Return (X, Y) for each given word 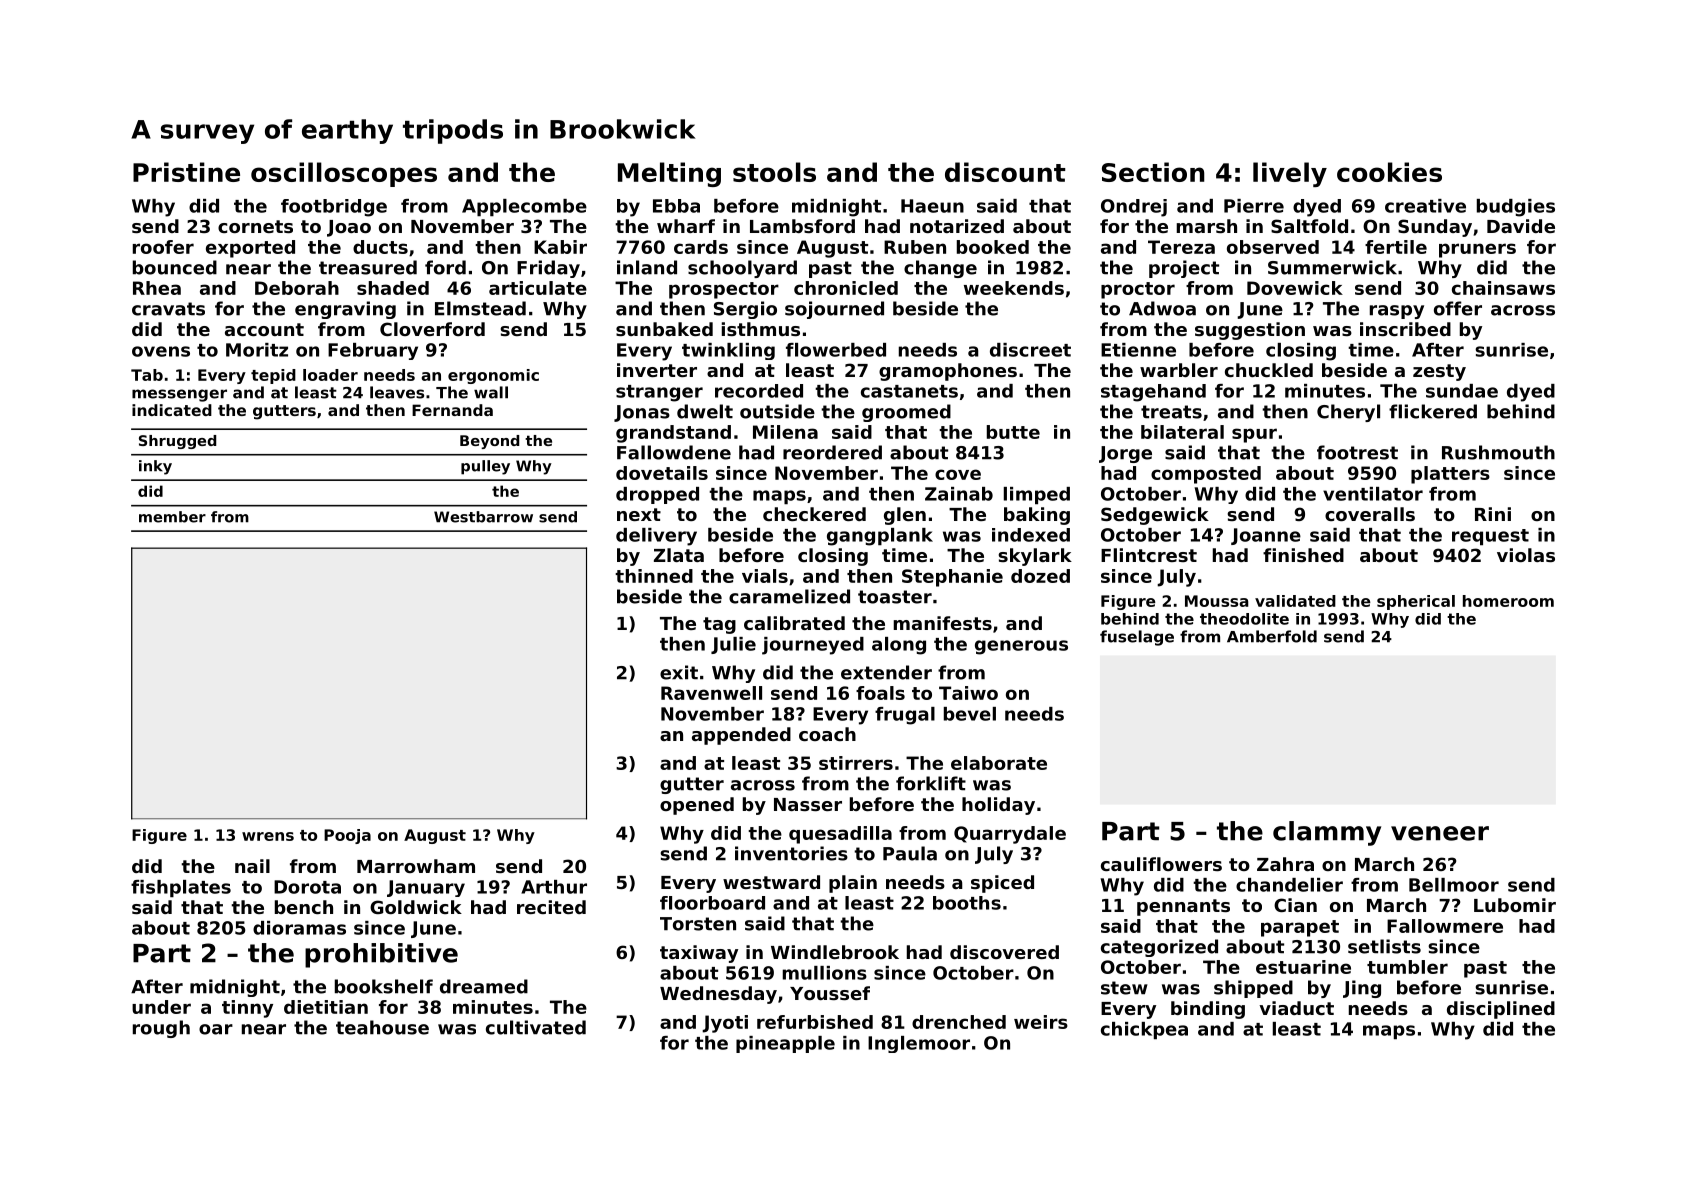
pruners (1477, 250)
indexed (1031, 535)
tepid (273, 376)
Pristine (186, 172)
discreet (1030, 350)
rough (161, 1029)
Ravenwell (711, 693)
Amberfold (1272, 636)
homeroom (1508, 601)
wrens (268, 836)
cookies (1389, 172)
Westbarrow (483, 517)
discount (1005, 172)
